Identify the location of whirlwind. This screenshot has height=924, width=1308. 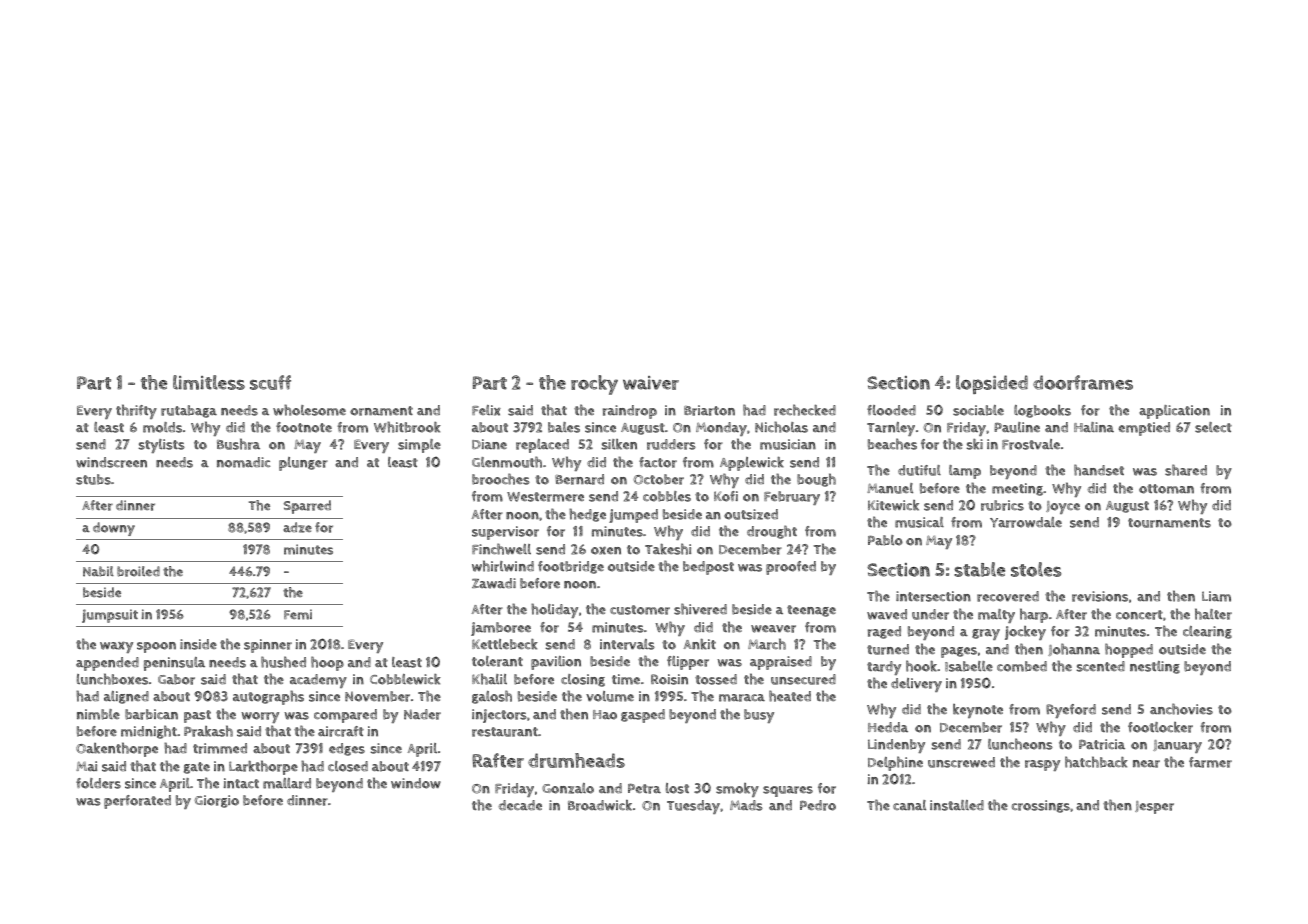
(503, 566).
